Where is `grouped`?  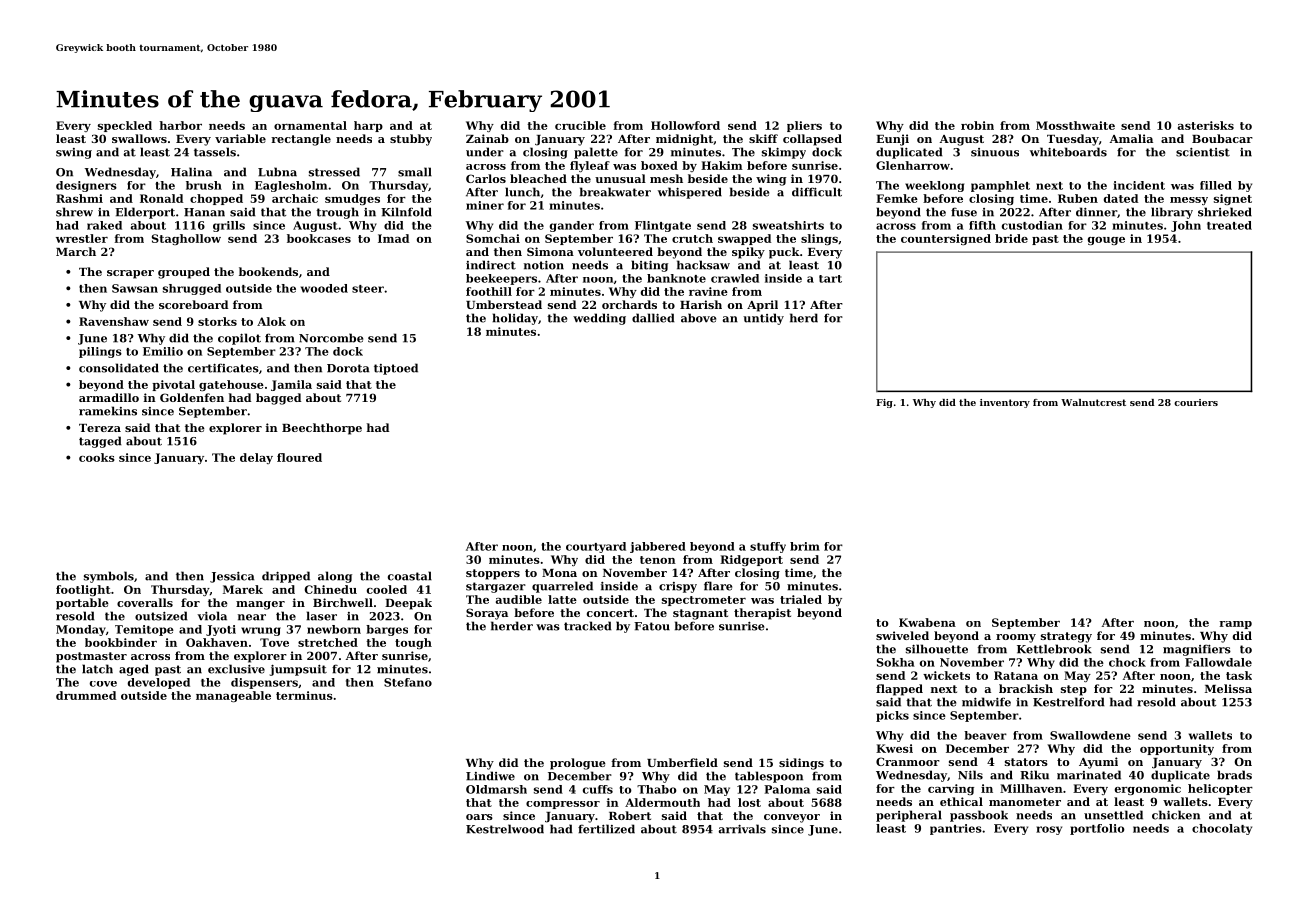
grouped is located at coordinates (184, 273).
